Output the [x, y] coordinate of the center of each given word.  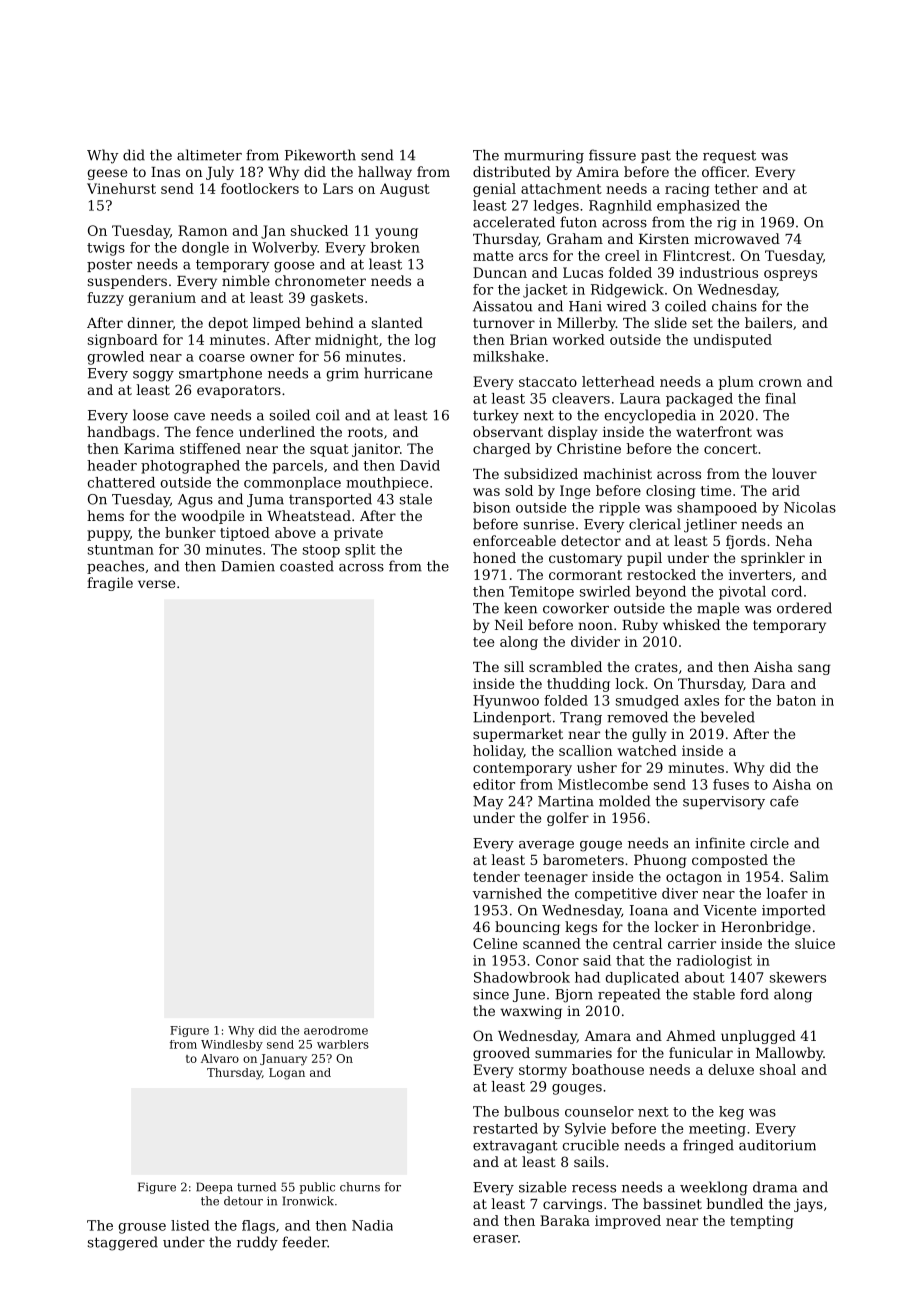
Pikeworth [320, 155]
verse [156, 584]
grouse [142, 1228]
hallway [385, 173]
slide [671, 322]
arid [786, 490]
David [420, 465]
